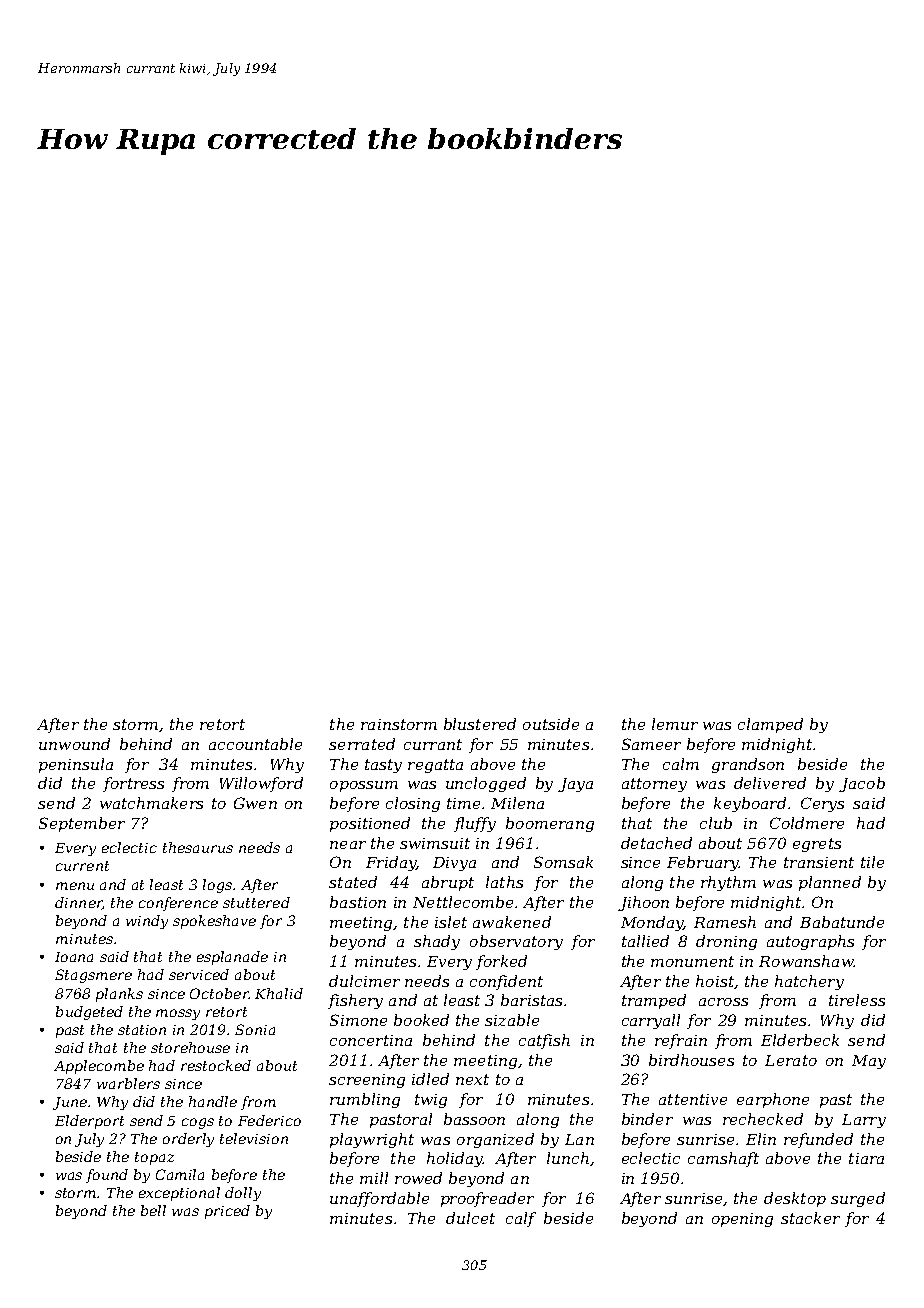 Image resolution: width=924 pixels, height=1308 pixels. Describe the element at coordinates (795, 1199) in the page. I see `desktop` at that location.
